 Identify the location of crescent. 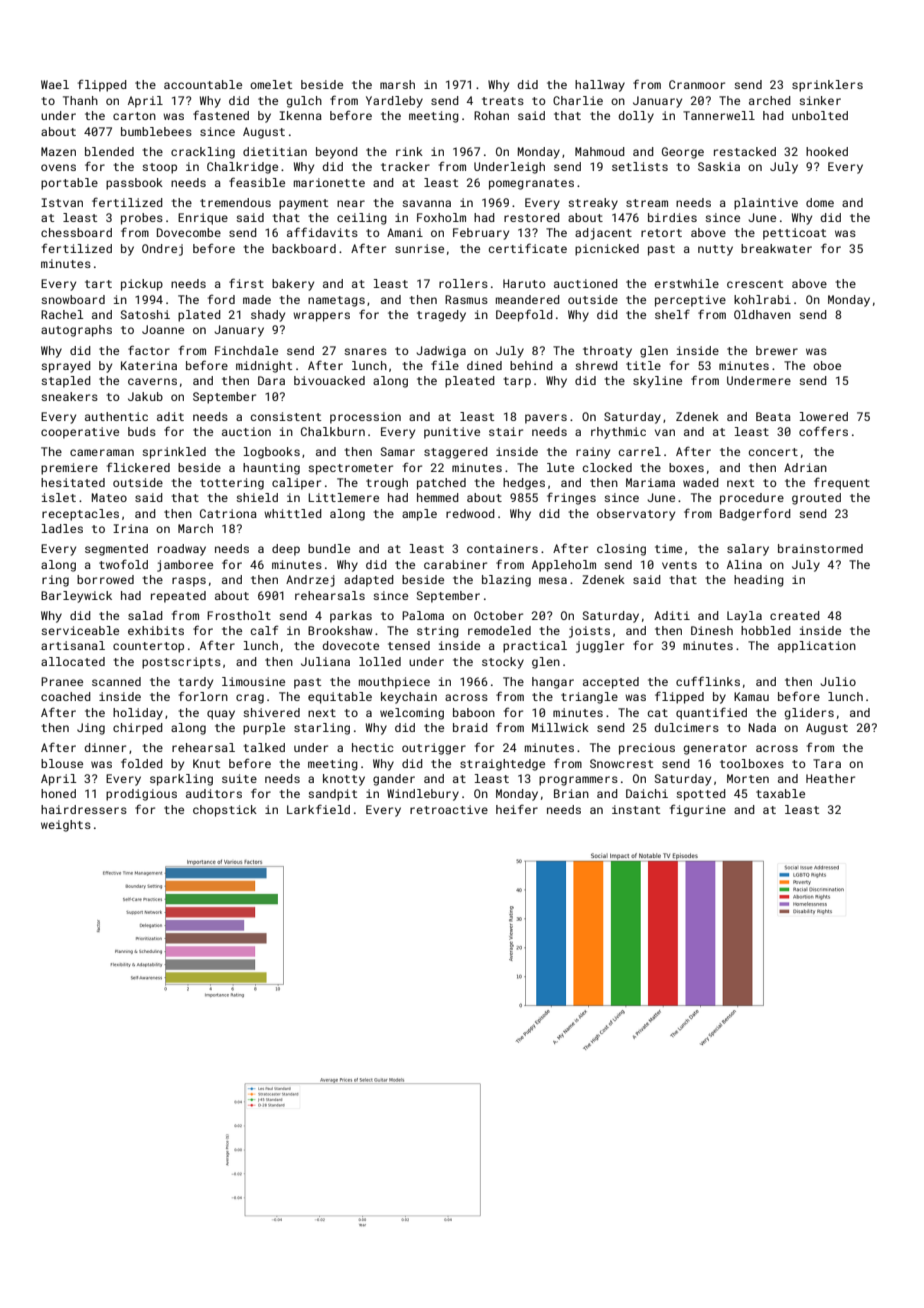
(755, 284).
